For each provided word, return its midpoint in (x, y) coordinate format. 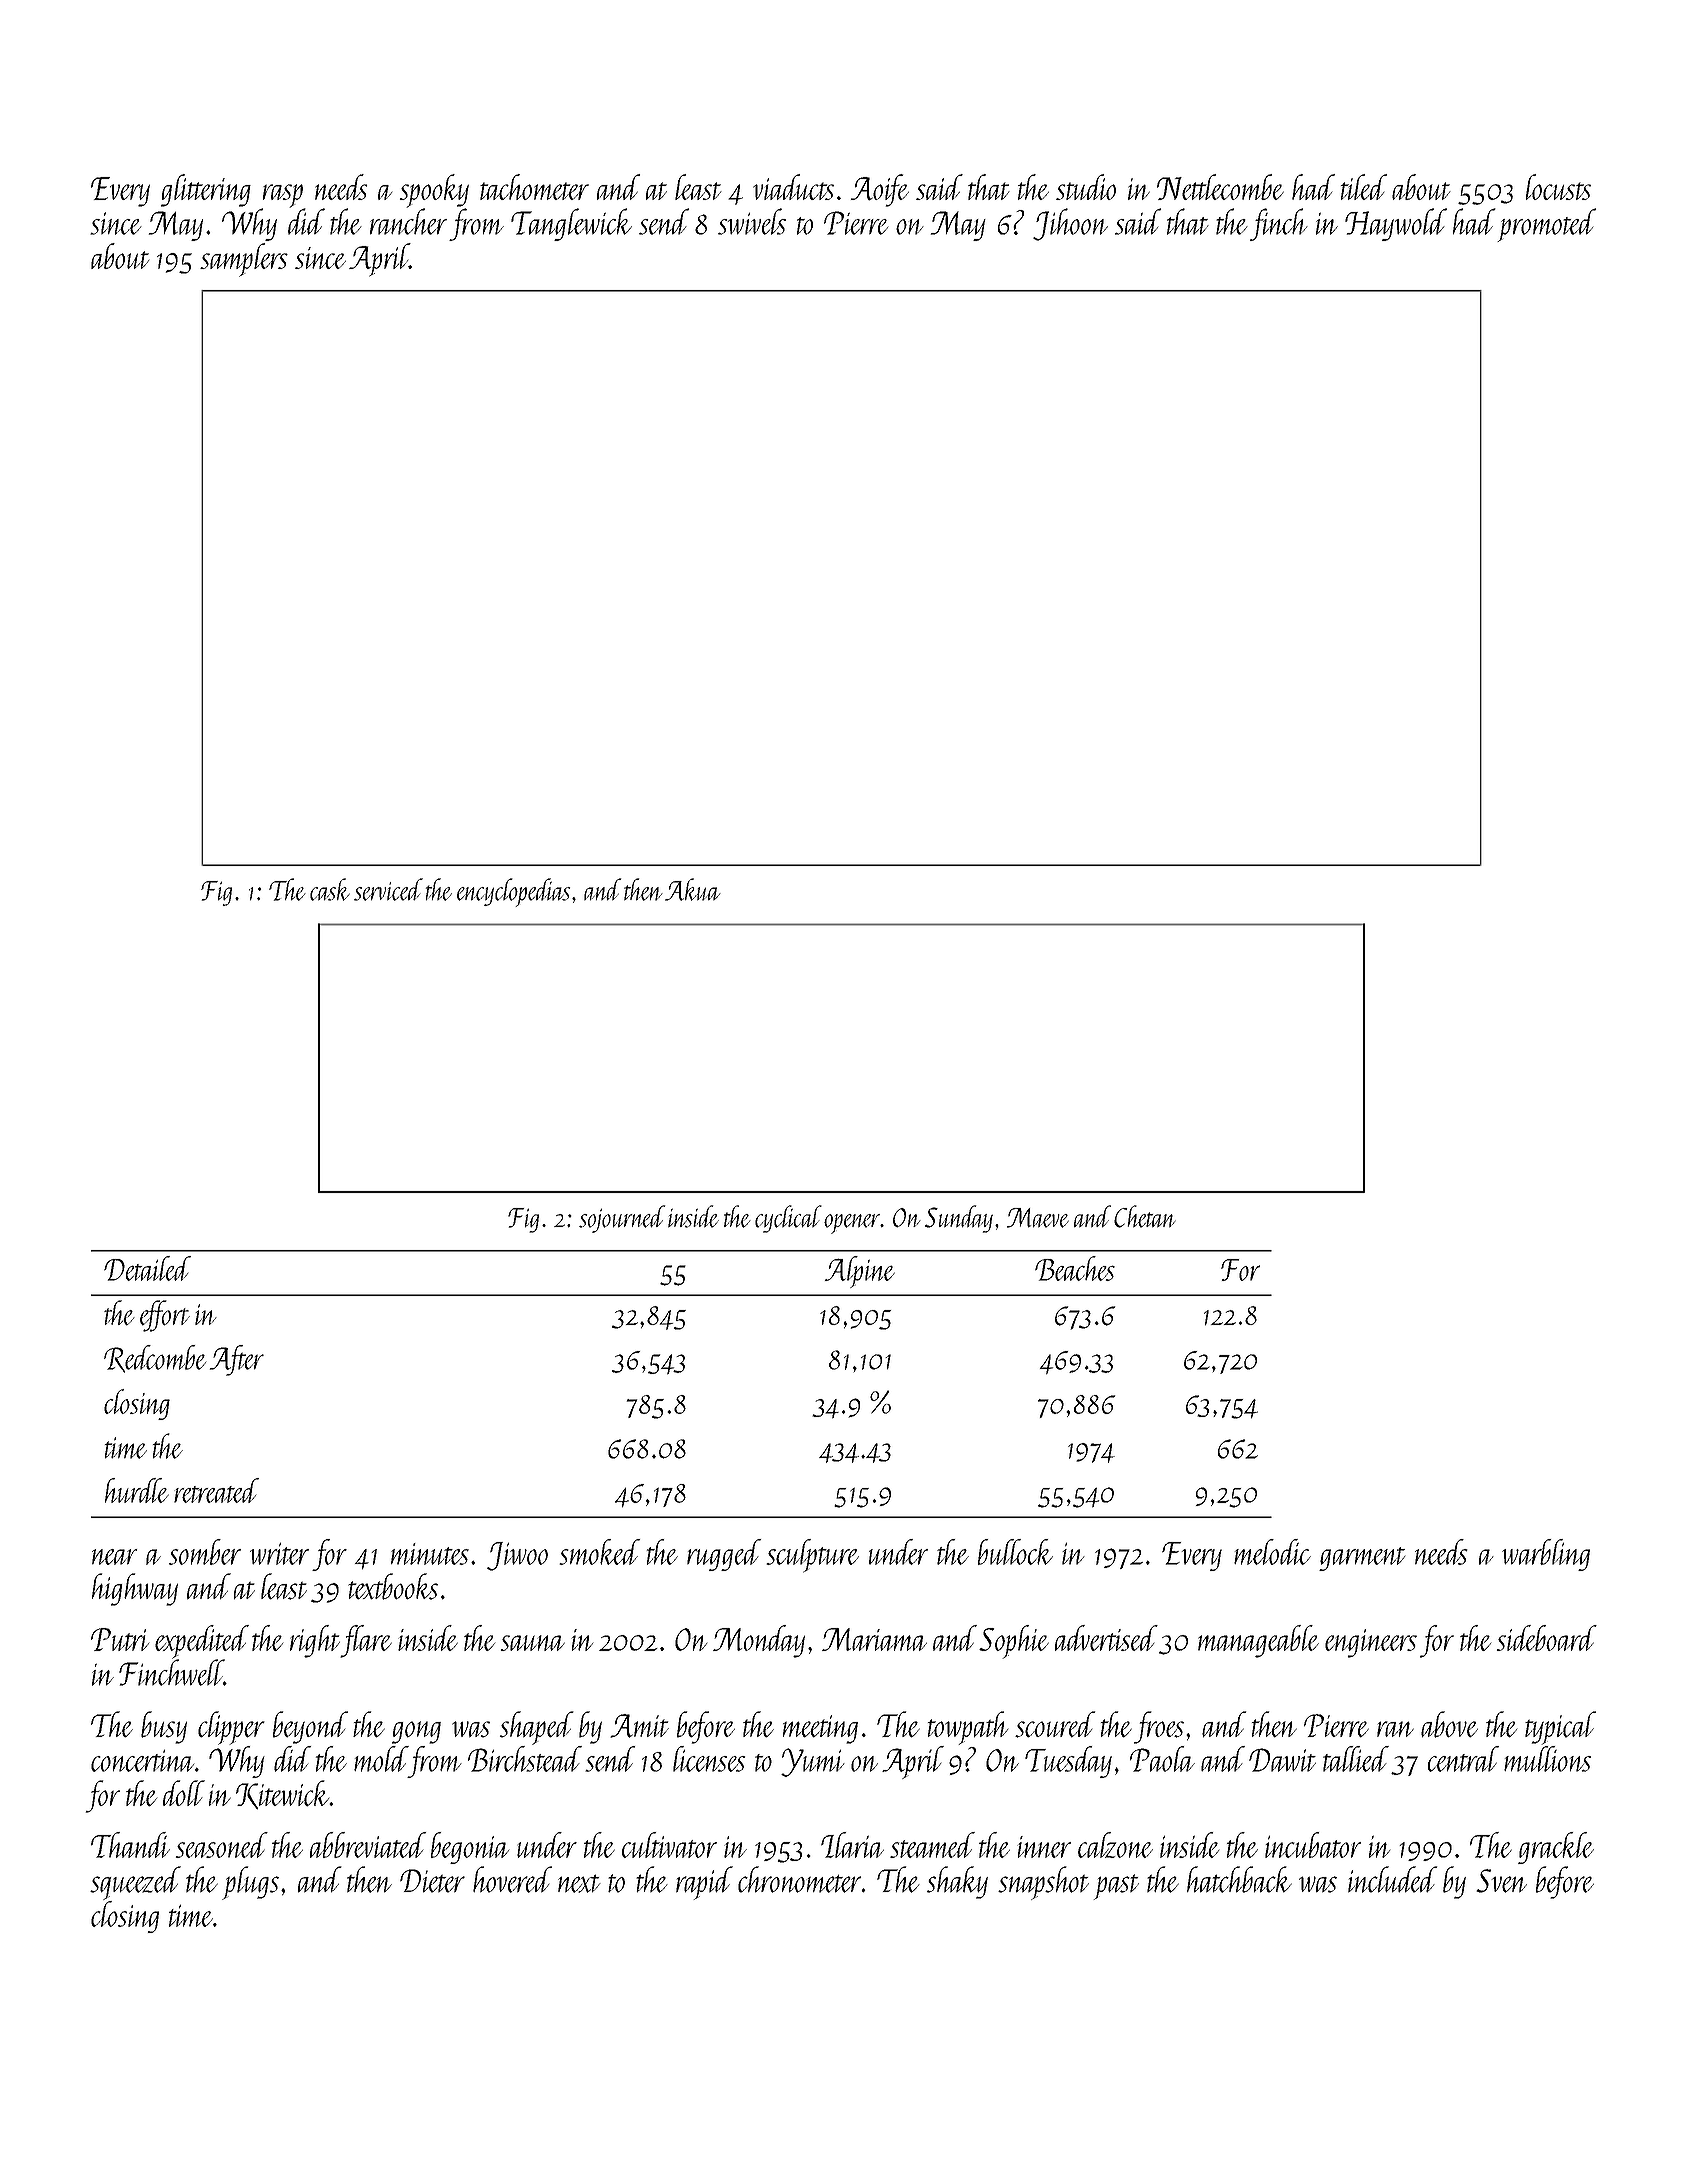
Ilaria (852, 1845)
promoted (1547, 225)
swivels (752, 221)
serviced (388, 889)
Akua (693, 889)
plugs (250, 1883)
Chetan (1145, 1216)
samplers (244, 260)
